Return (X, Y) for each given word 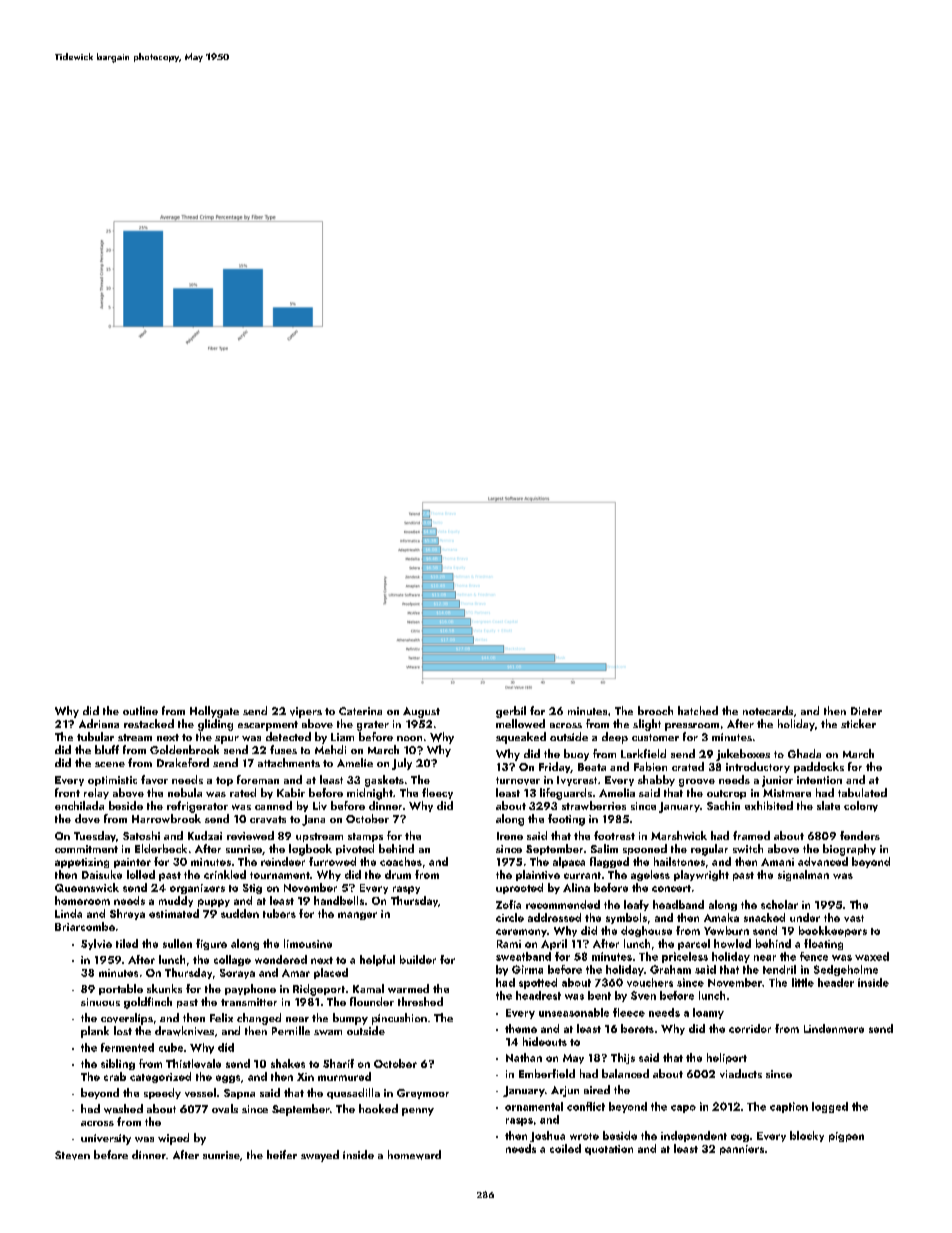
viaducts (741, 1073)
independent (694, 1136)
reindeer (283, 861)
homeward (414, 1155)
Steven (72, 1155)
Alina (576, 887)
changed (259, 1019)
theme (521, 1028)
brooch (655, 710)
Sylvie (96, 944)
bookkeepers (833, 931)
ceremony (521, 933)
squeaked (521, 738)
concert (671, 888)
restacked (149, 723)
